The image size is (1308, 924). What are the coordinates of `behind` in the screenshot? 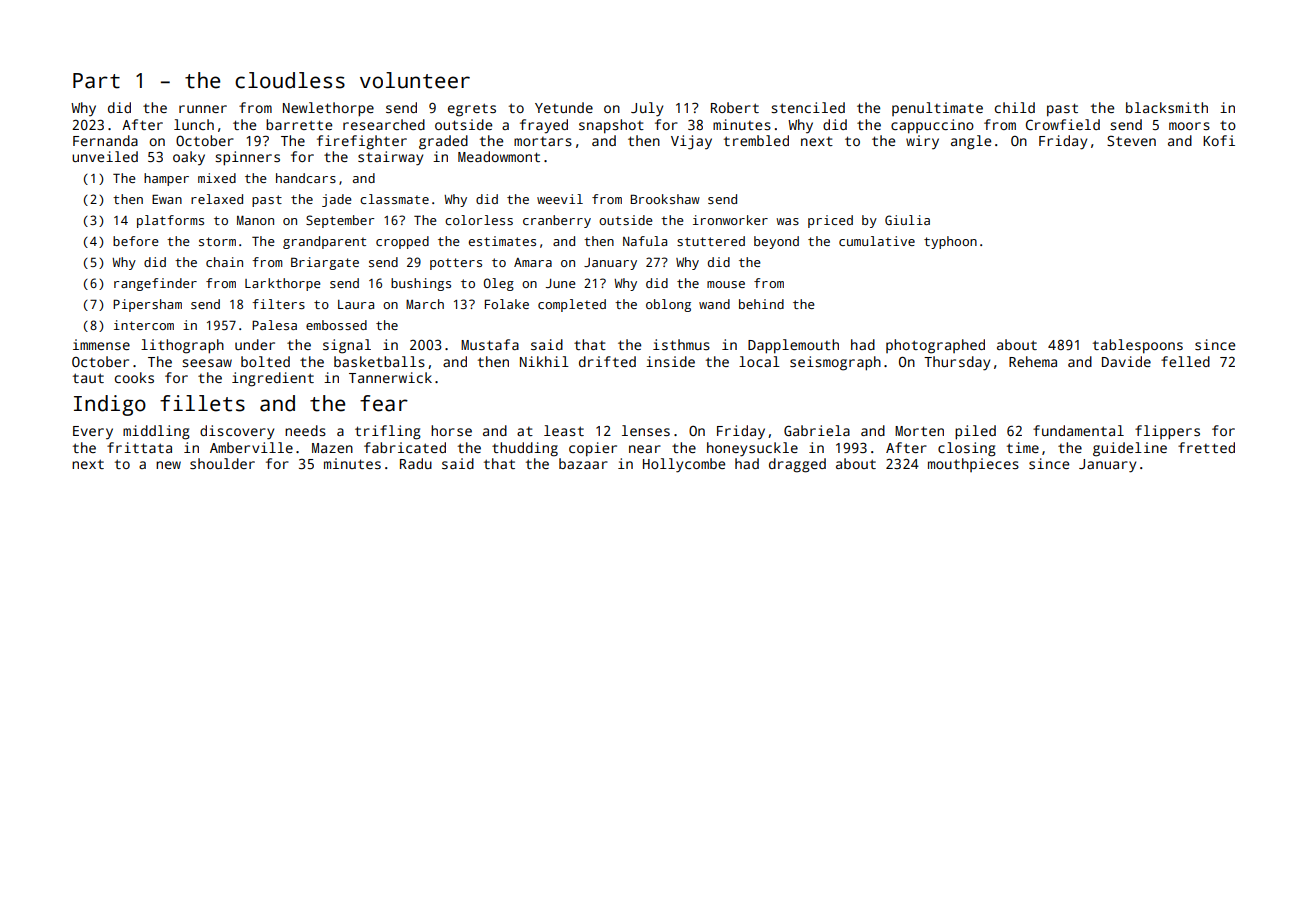 It's located at (761, 304).
